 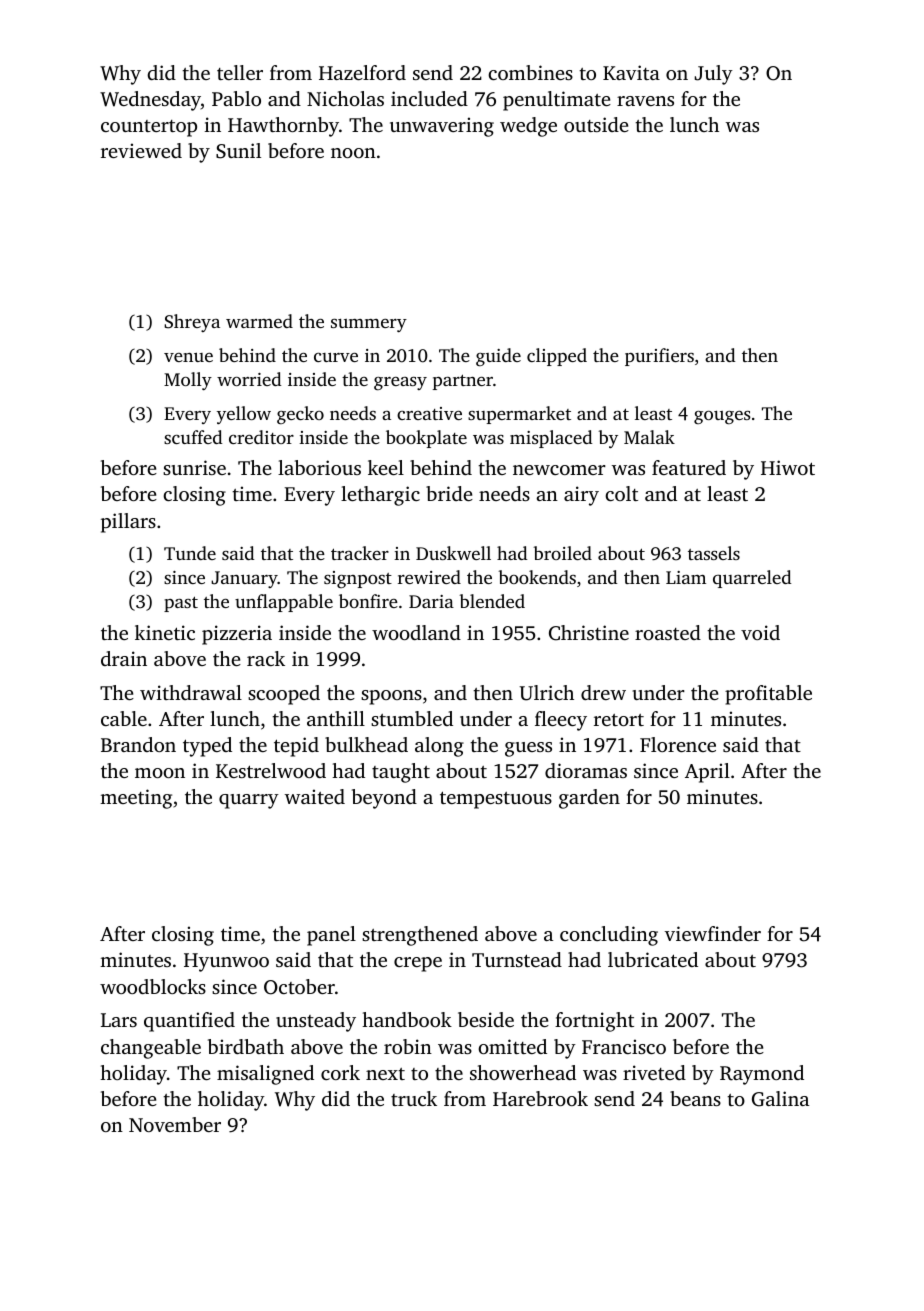 What do you see at coordinates (722, 417) in the document?
I see `gouges` at bounding box center [722, 417].
